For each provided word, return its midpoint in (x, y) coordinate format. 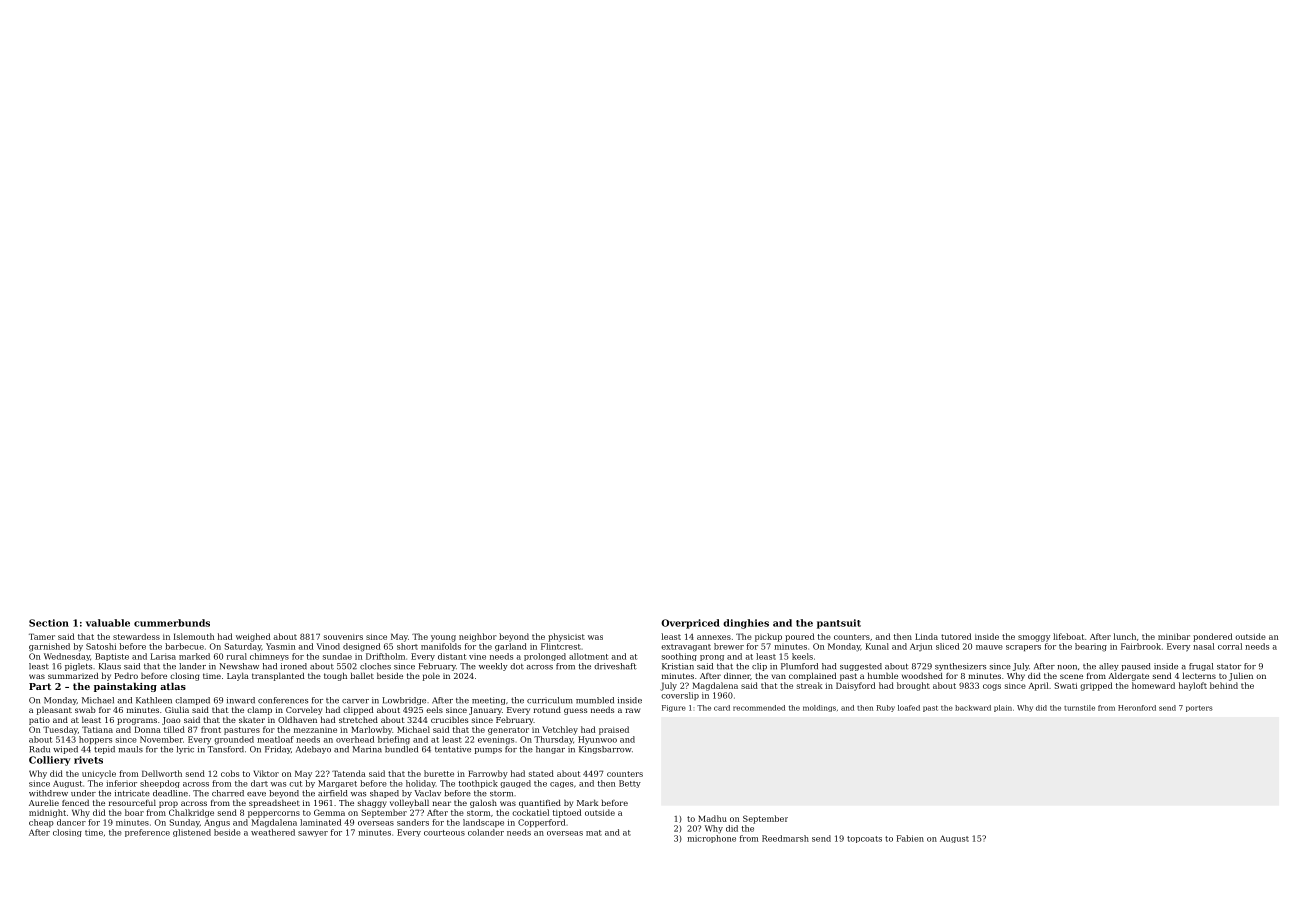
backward (973, 708)
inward (241, 700)
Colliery (49, 761)
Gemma (329, 812)
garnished (49, 647)
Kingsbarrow (605, 750)
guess (575, 711)
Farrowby (488, 774)
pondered (1212, 637)
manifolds (441, 646)
